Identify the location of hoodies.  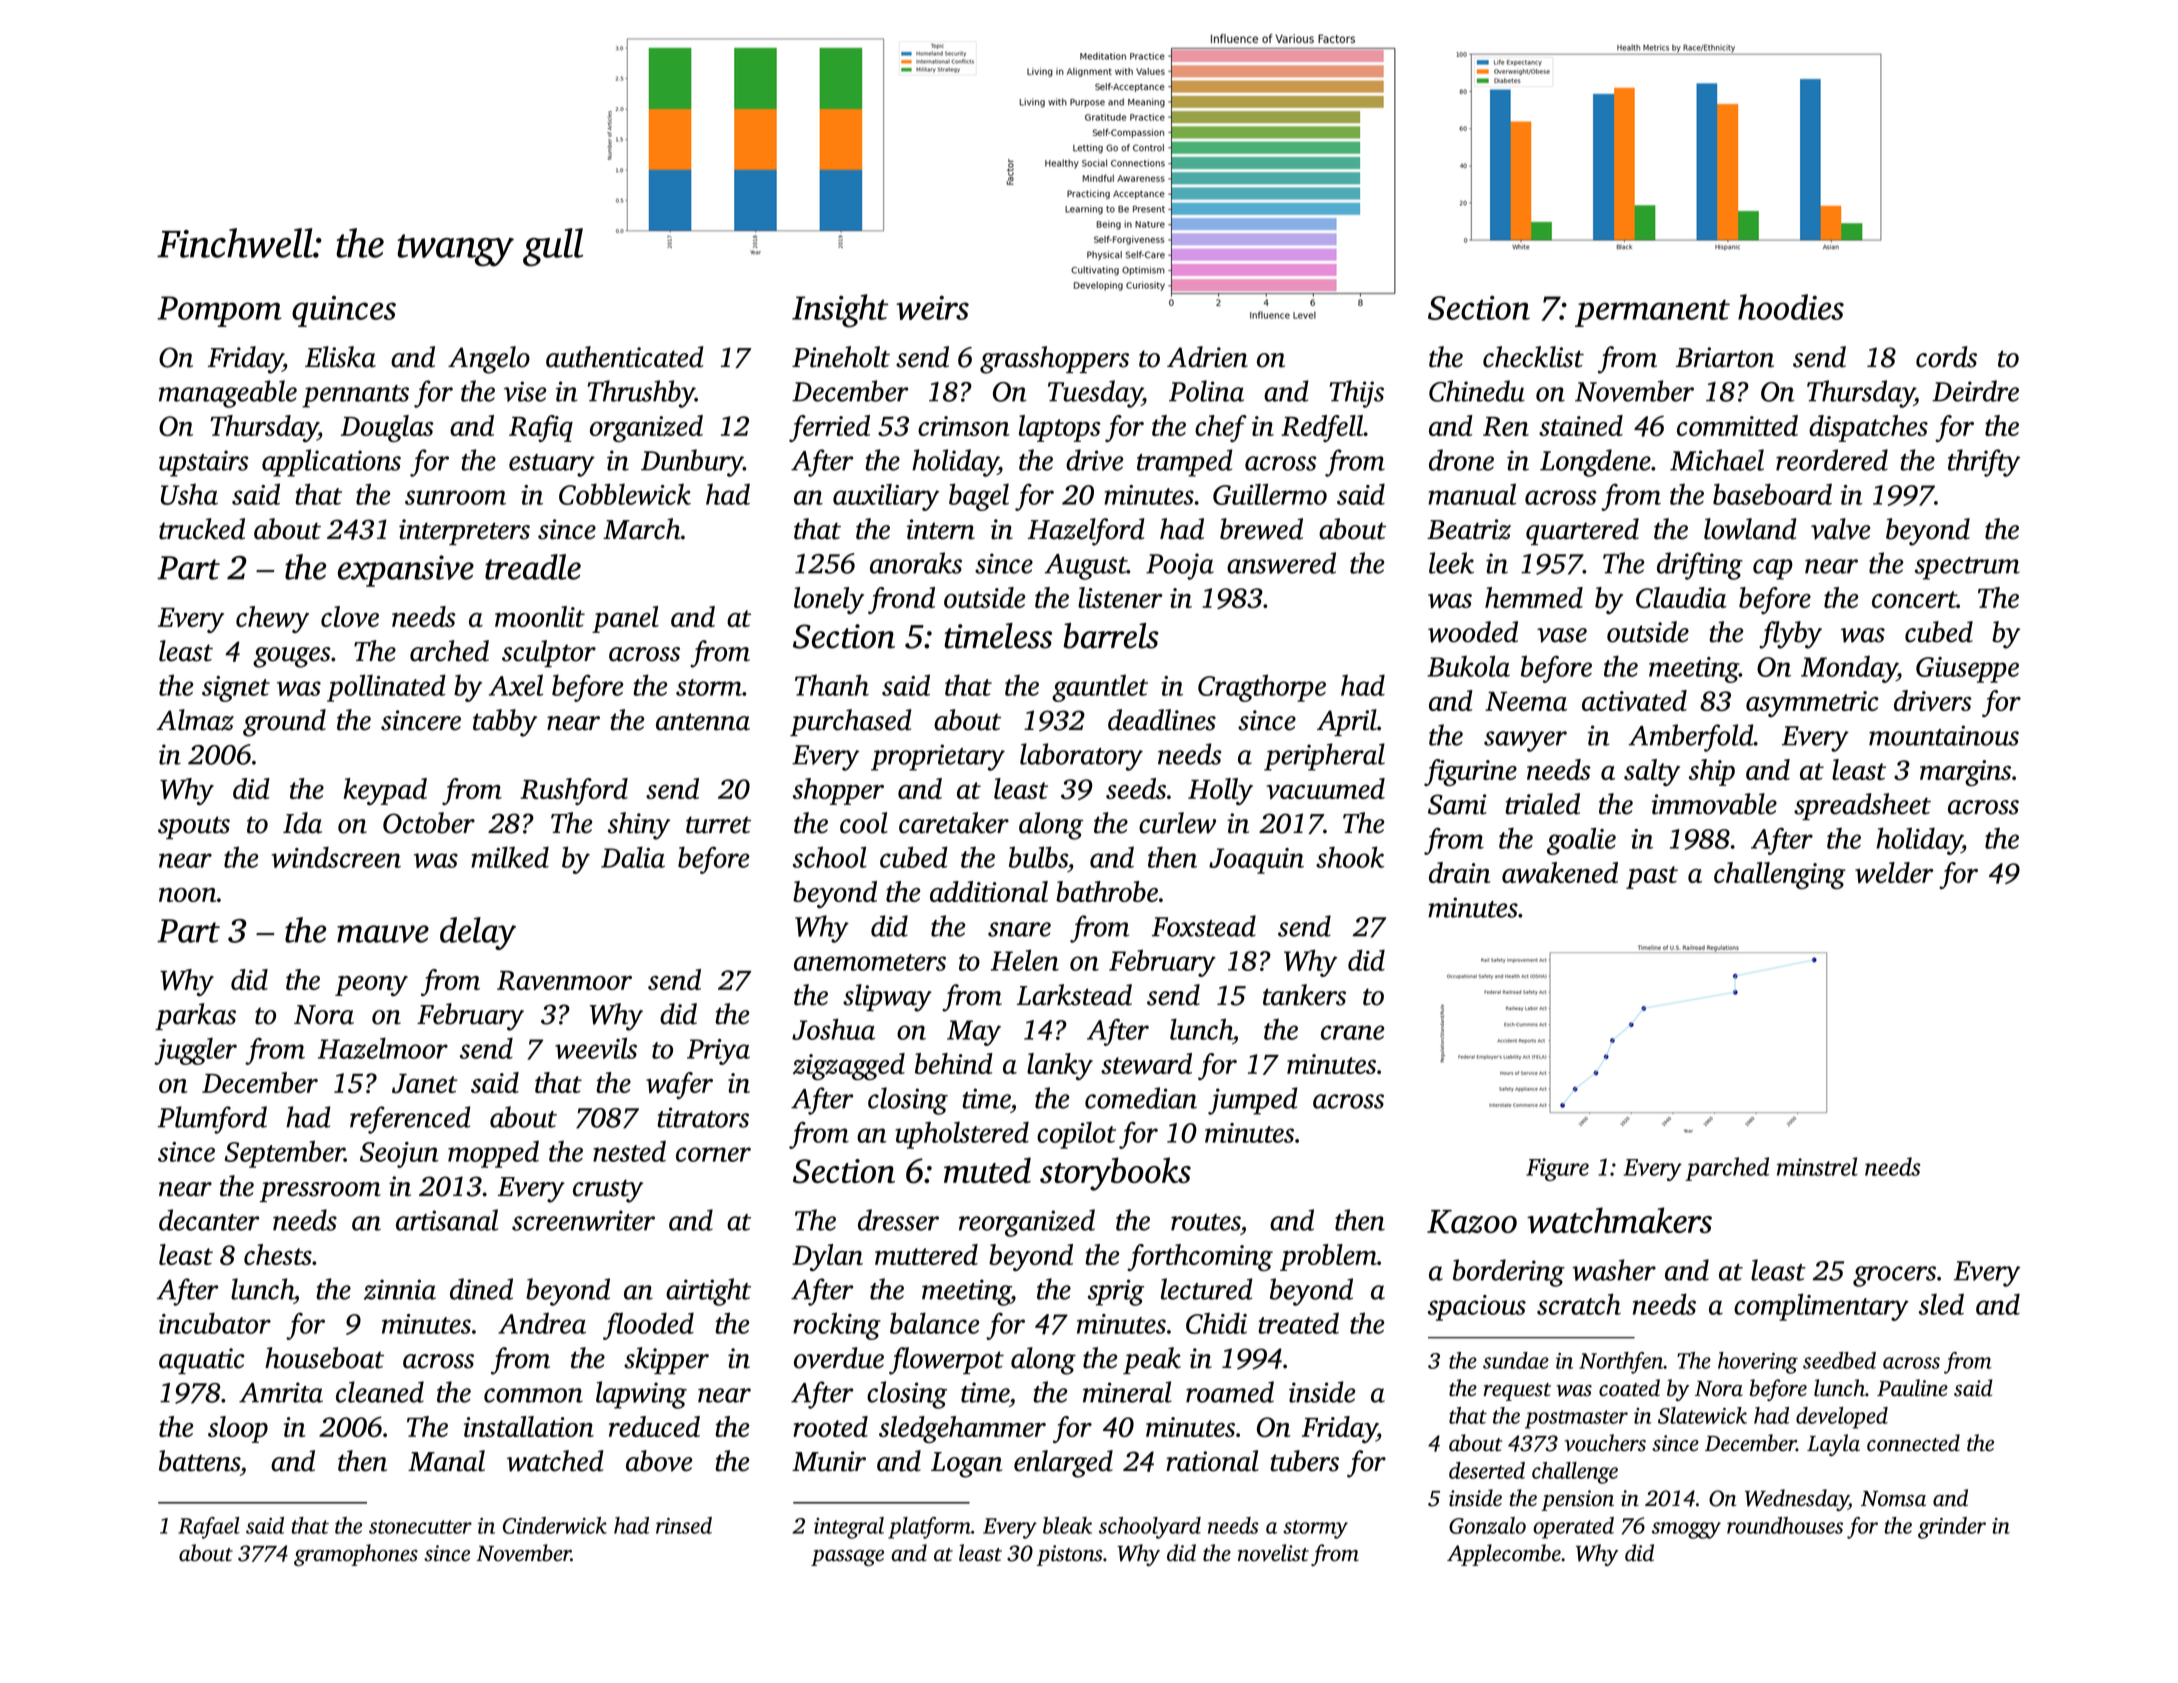
(1791, 307).
